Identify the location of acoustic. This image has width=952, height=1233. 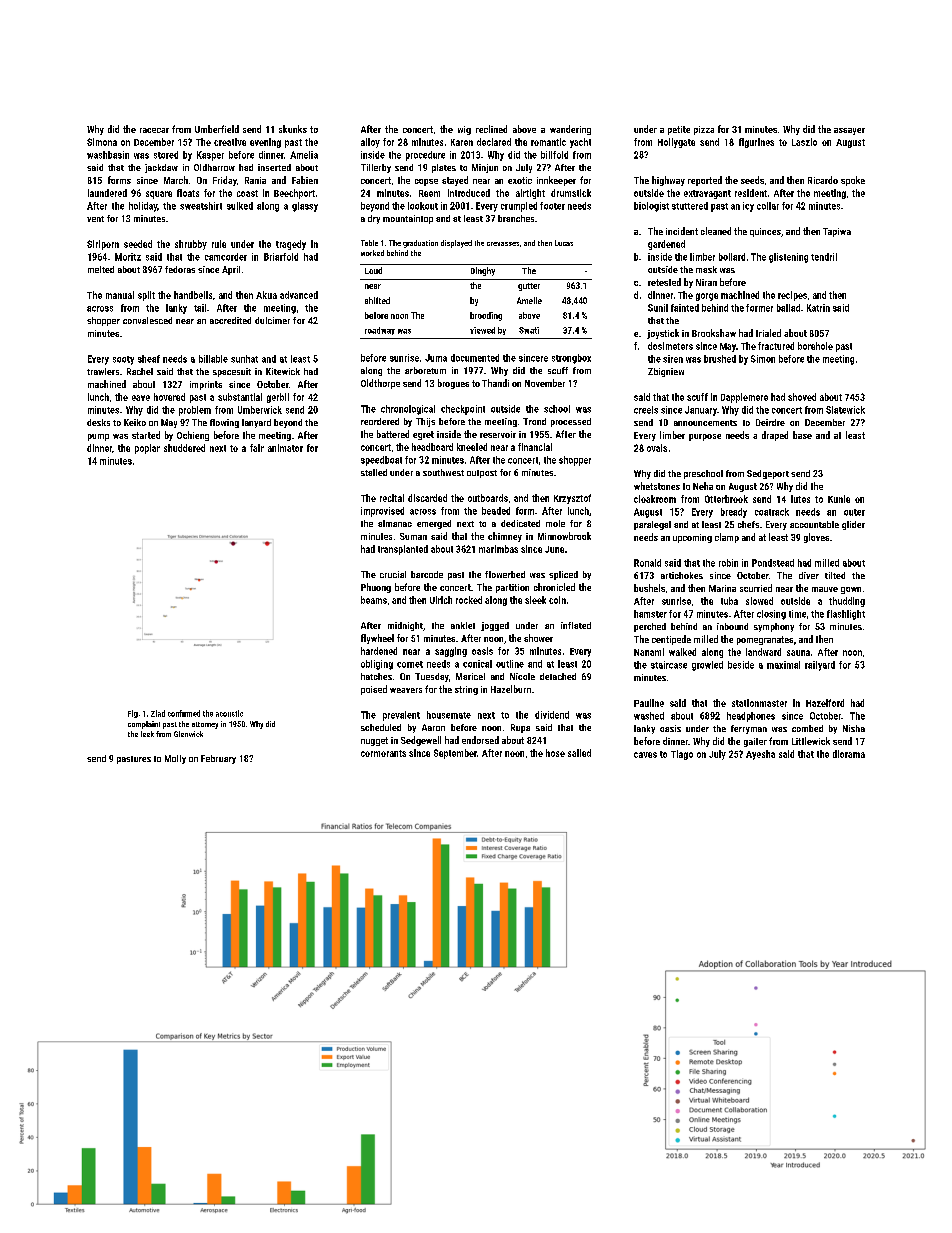
(229, 713).
